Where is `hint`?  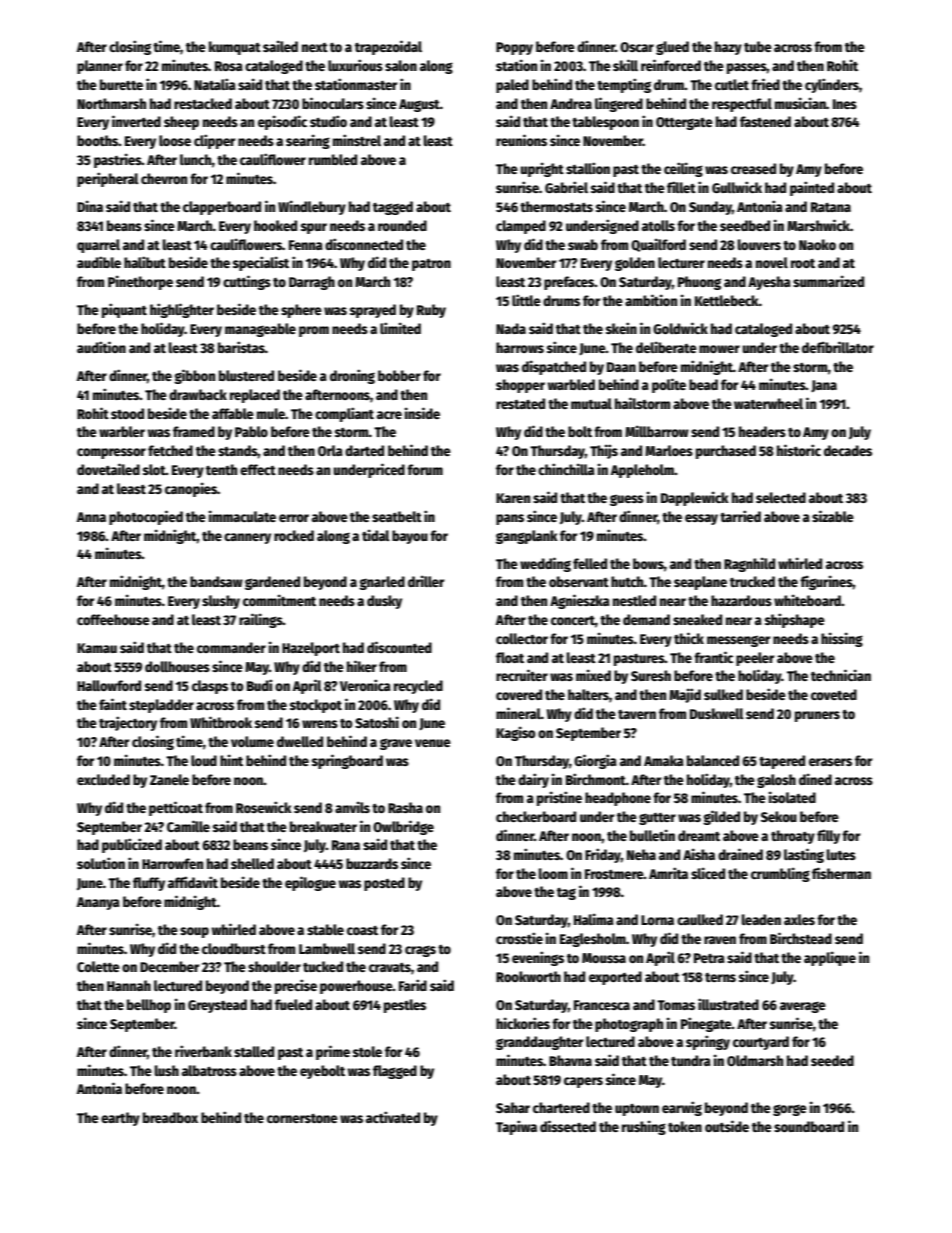 hint is located at coordinates (231, 760).
